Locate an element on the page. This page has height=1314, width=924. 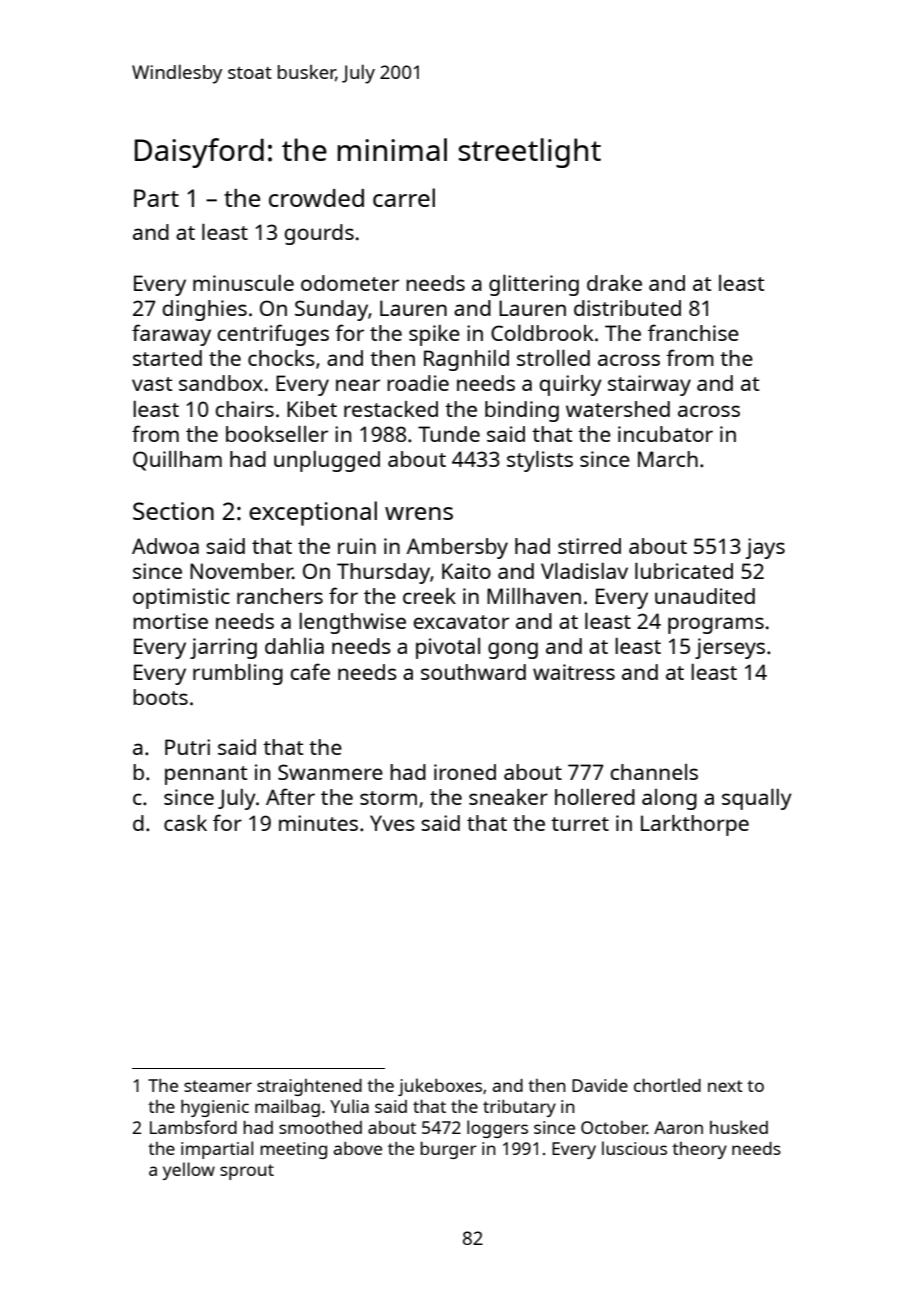
odometer is located at coordinates (350, 283).
